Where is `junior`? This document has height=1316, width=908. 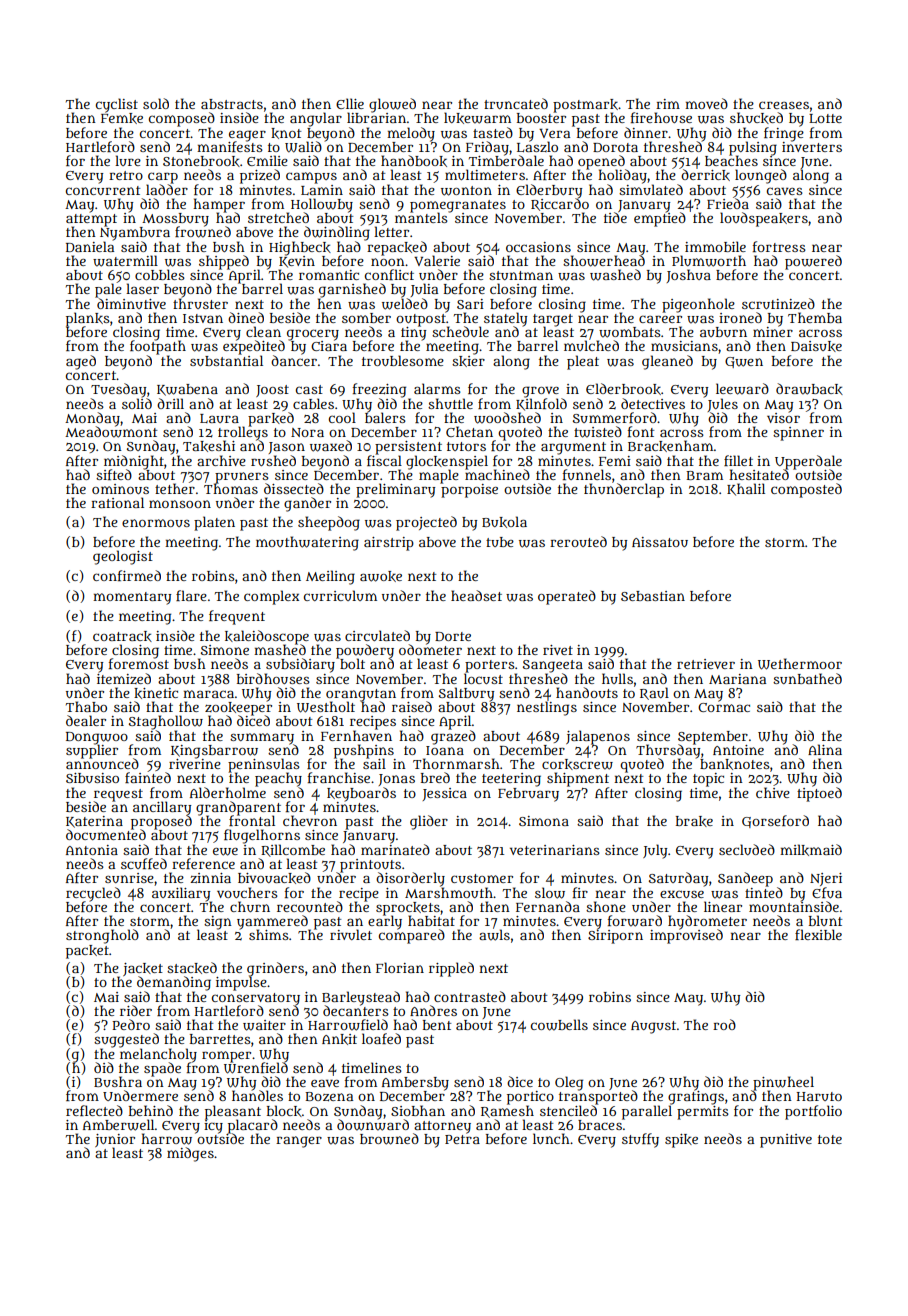 junior is located at coordinates (115, 1141).
